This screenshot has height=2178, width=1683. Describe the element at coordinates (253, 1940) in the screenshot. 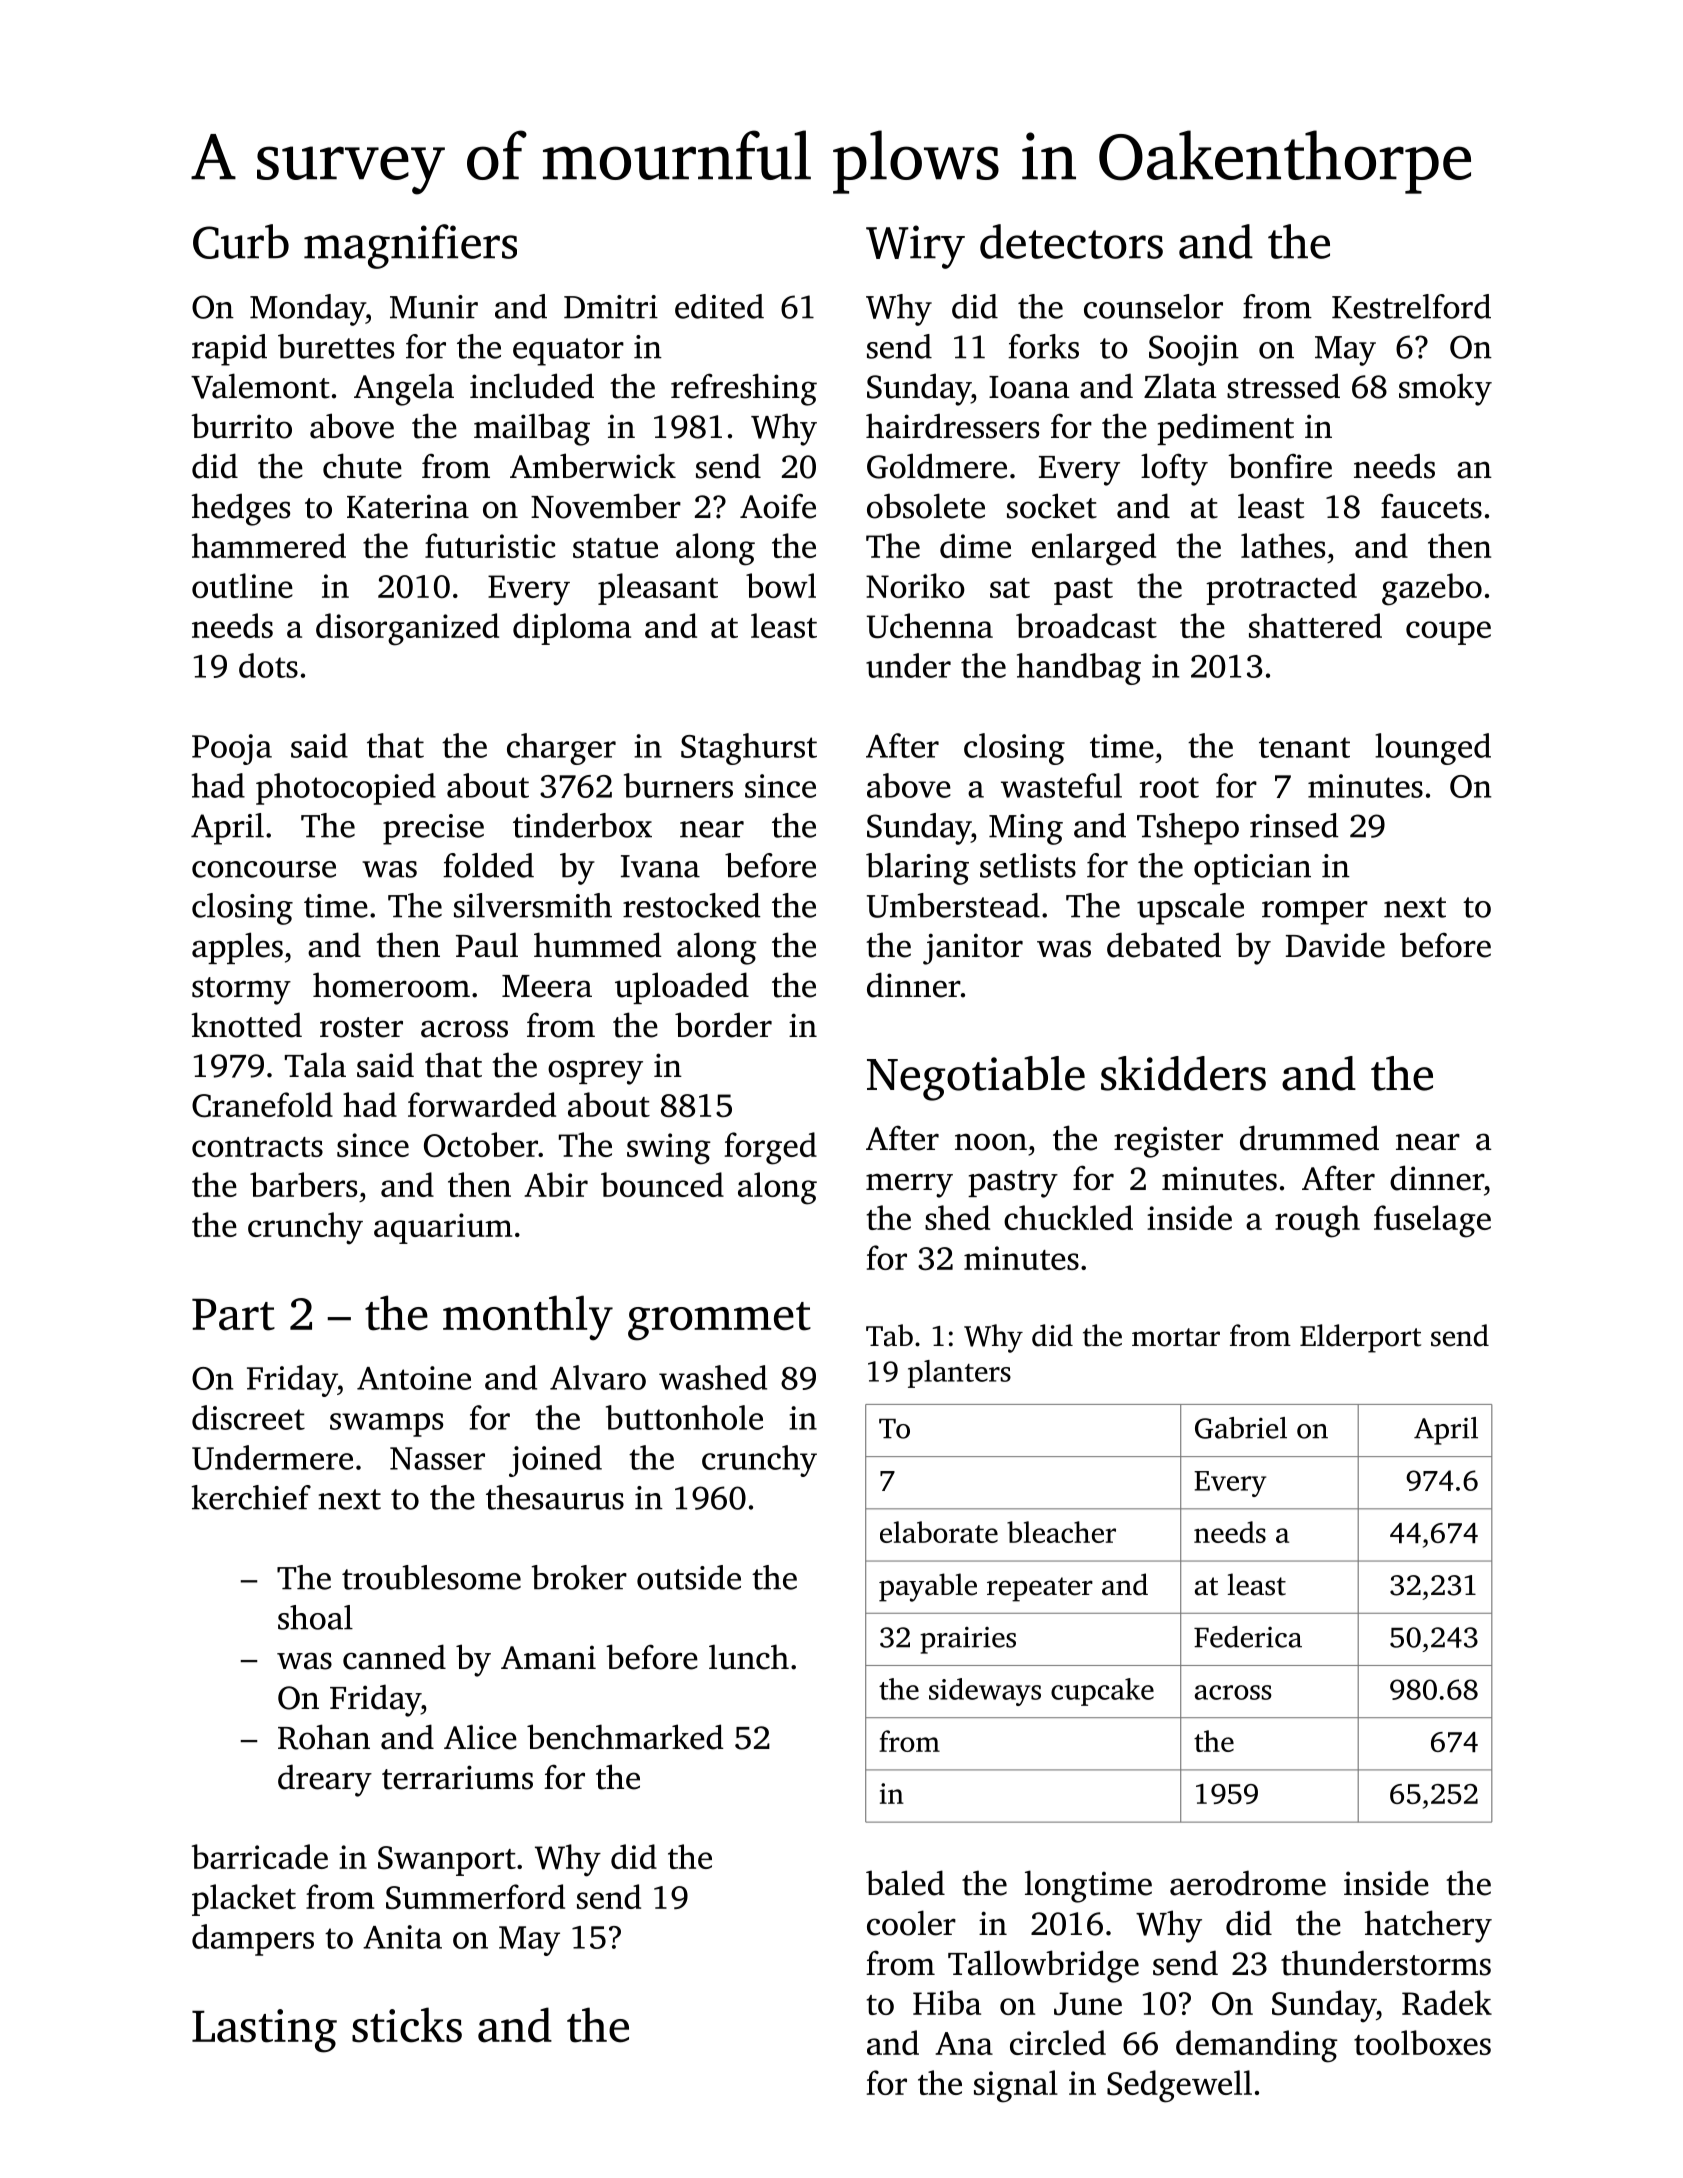

I see `dampers` at that location.
